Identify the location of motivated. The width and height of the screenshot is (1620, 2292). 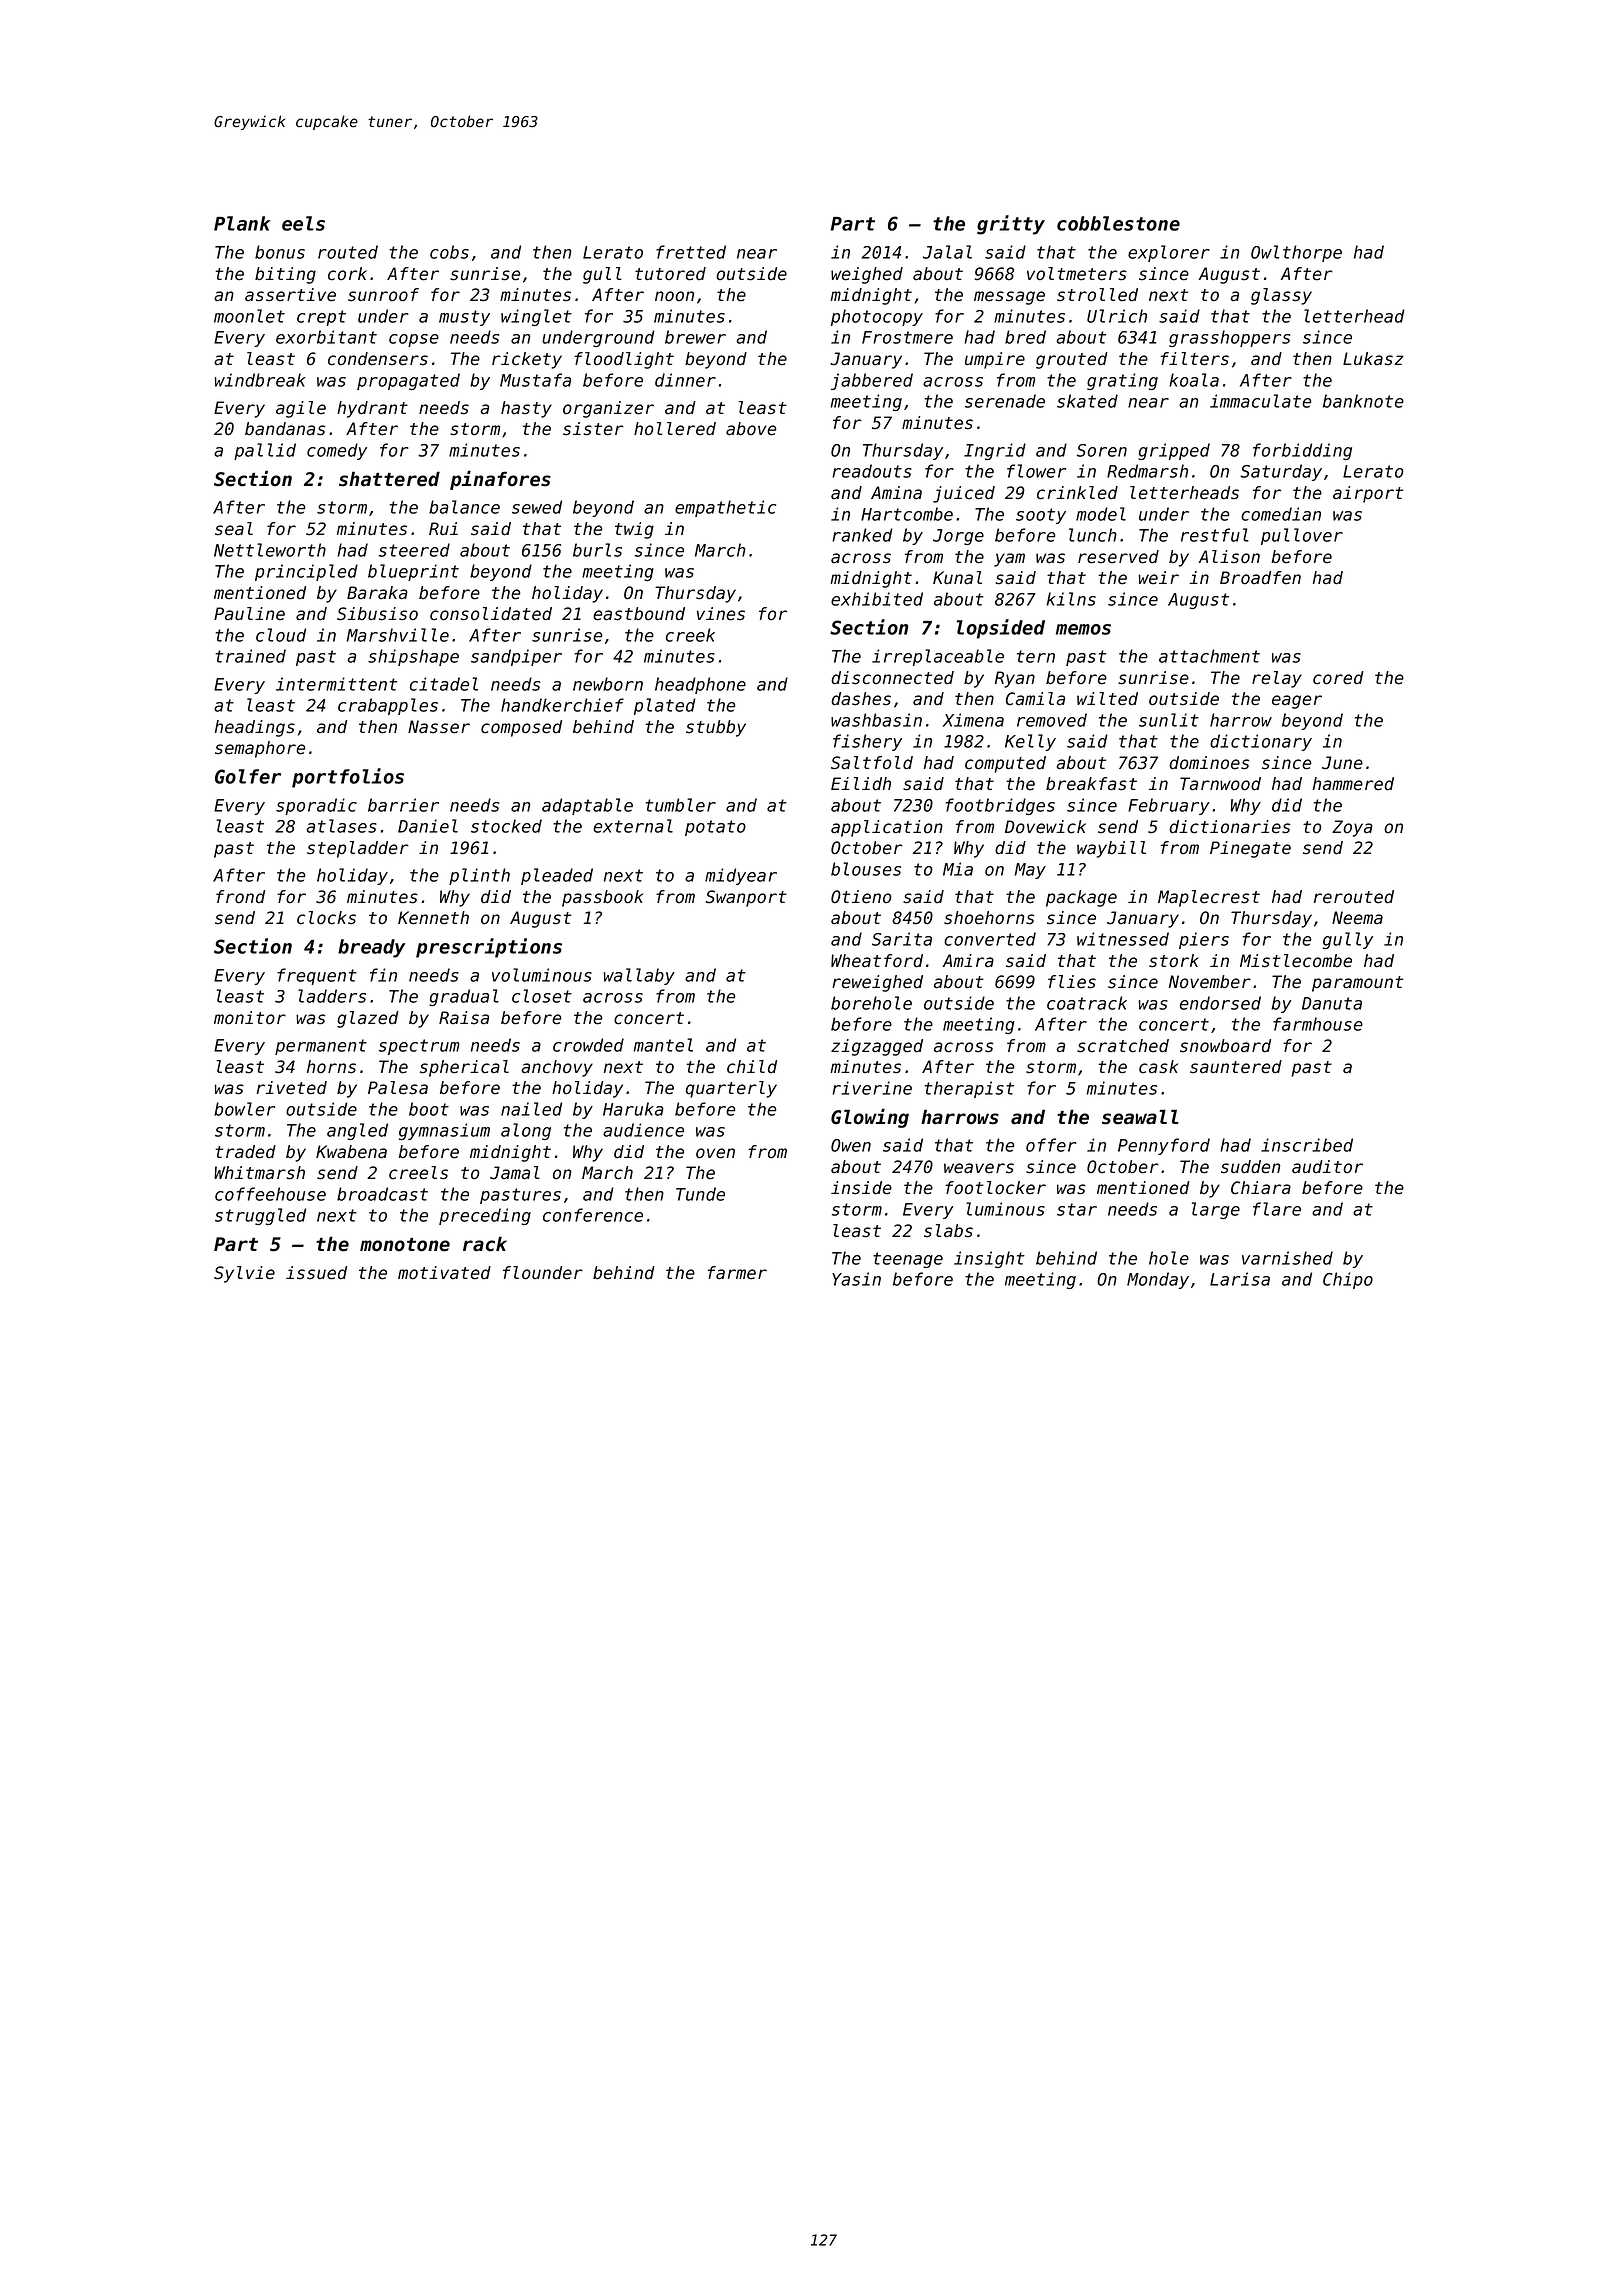
(444, 1273).
